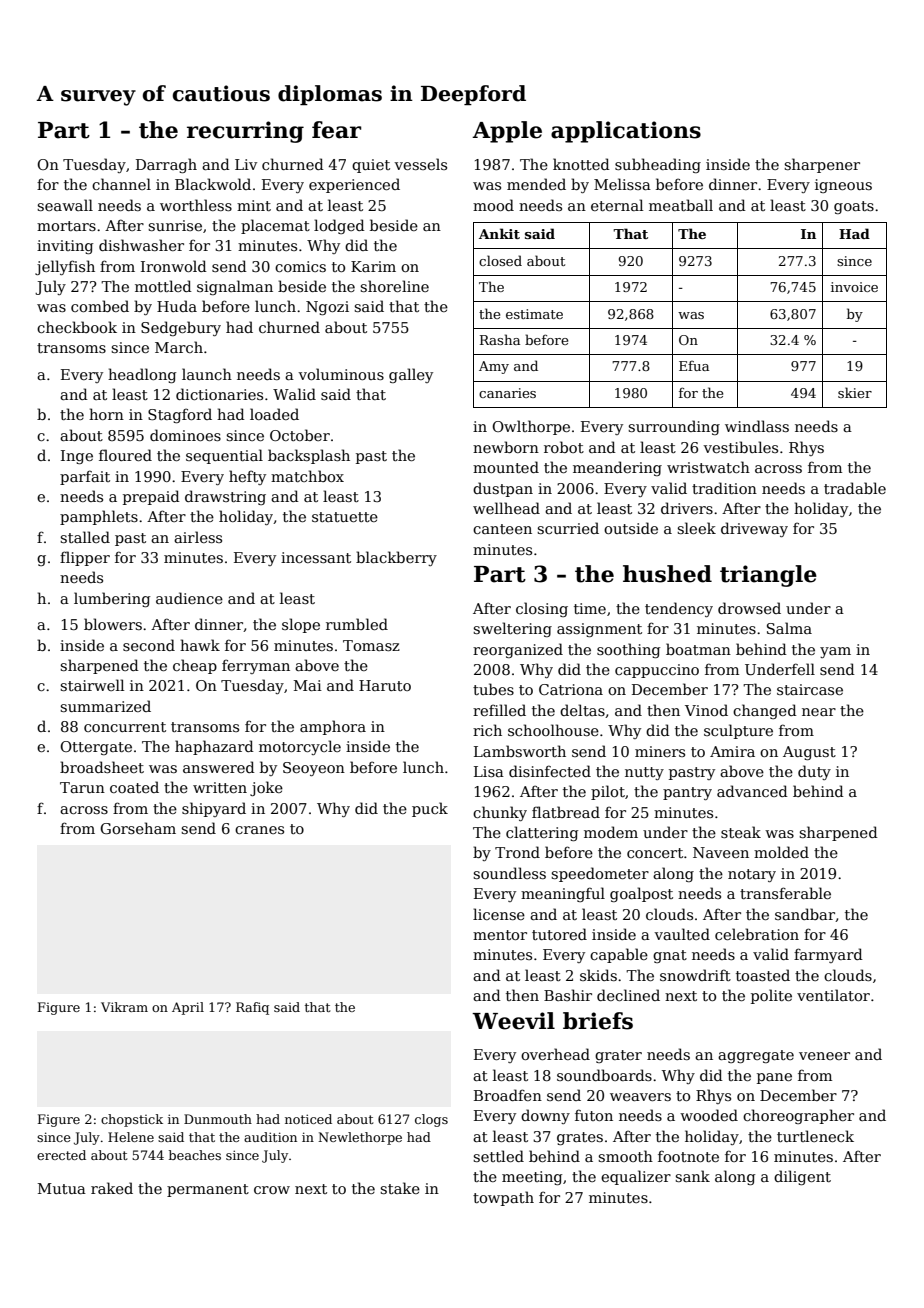 The width and height of the page is (924, 1308). Describe the element at coordinates (112, 1188) in the page. I see `raked` at that location.
